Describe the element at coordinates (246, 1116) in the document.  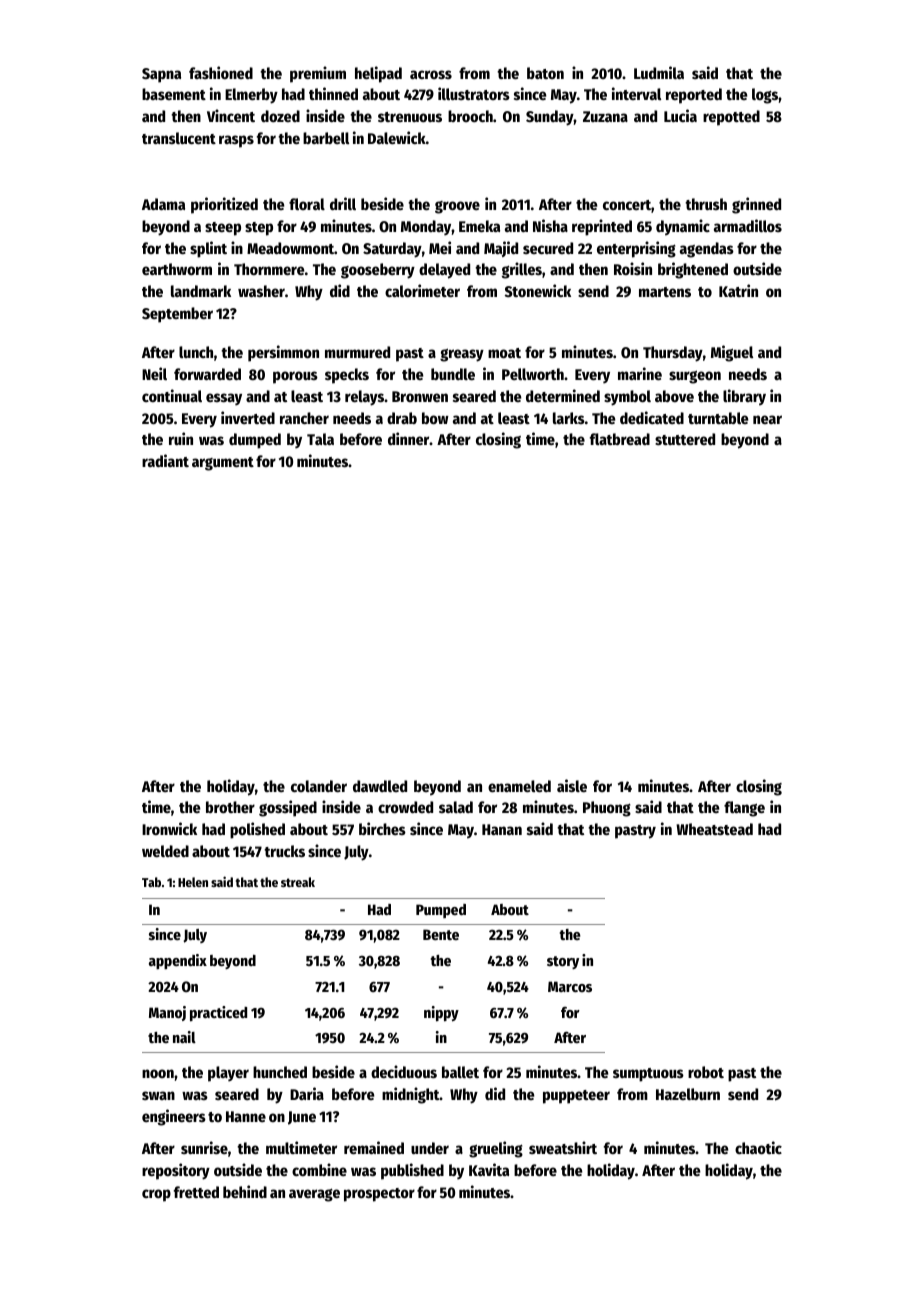
I see `Hanne` at that location.
